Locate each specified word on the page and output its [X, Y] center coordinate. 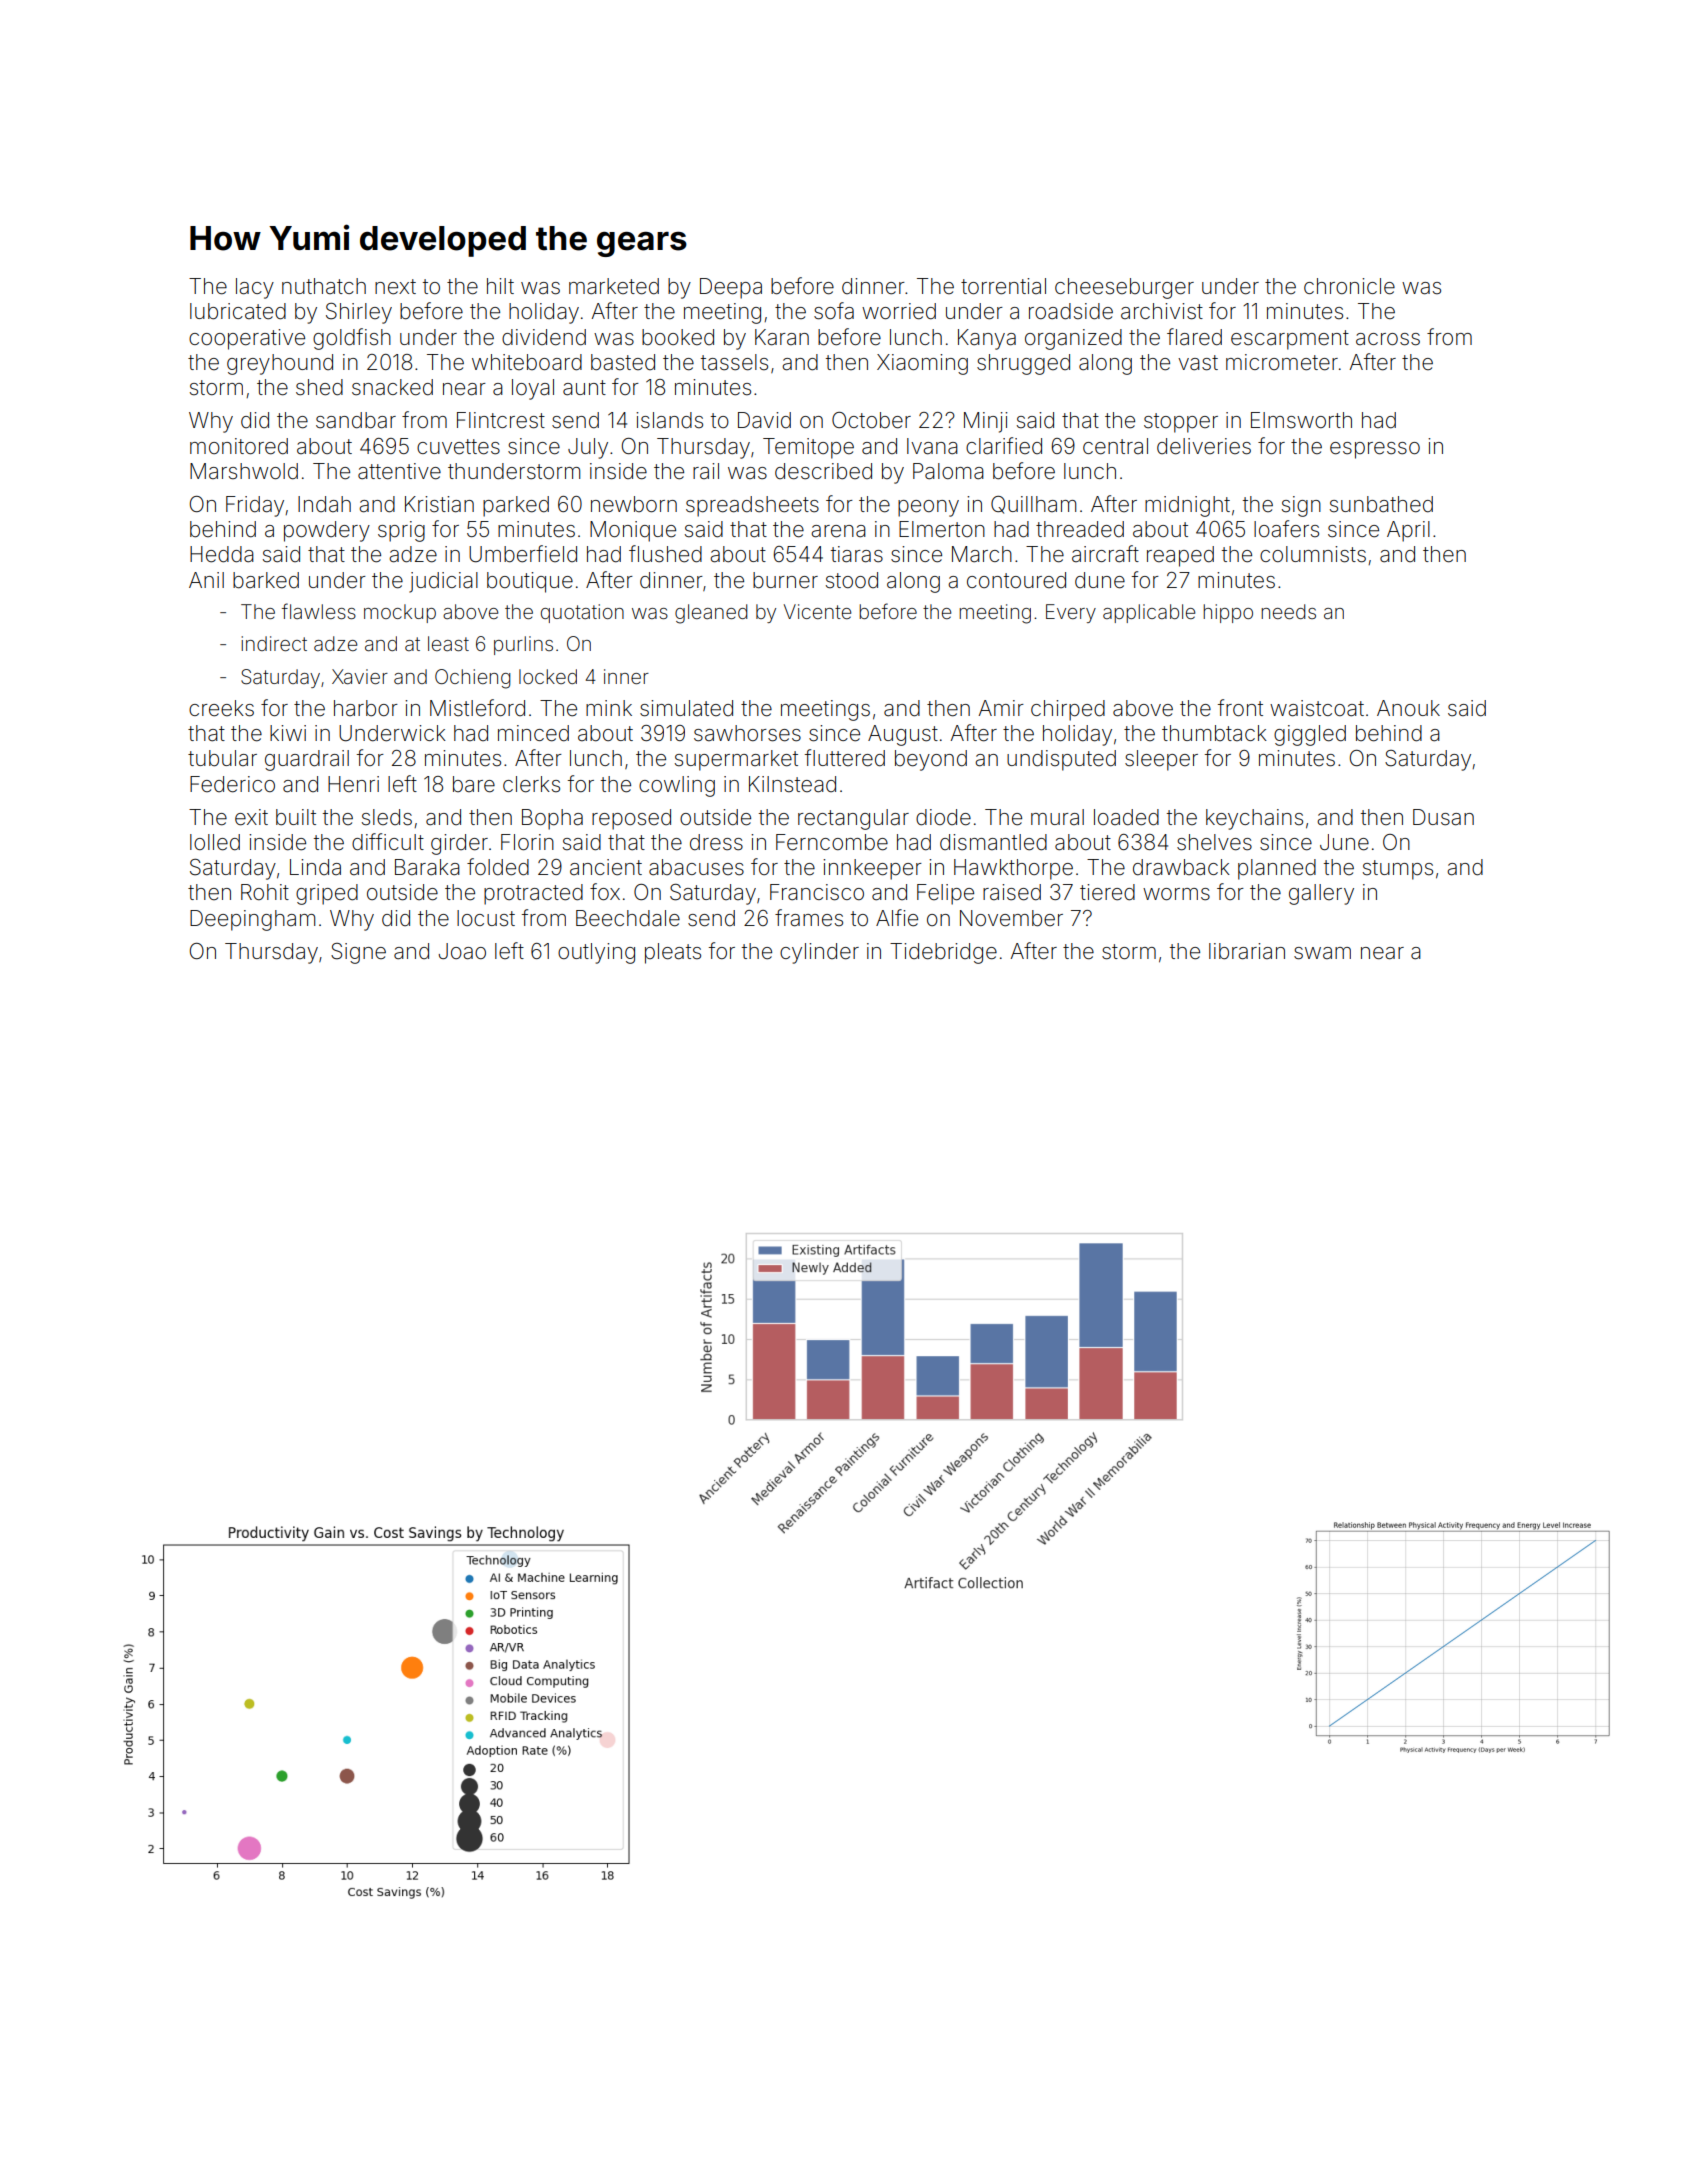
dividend [544, 337]
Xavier [360, 676]
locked [548, 676]
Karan [782, 337]
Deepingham [252, 920]
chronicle [1349, 286]
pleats [673, 953]
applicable [1149, 613]
